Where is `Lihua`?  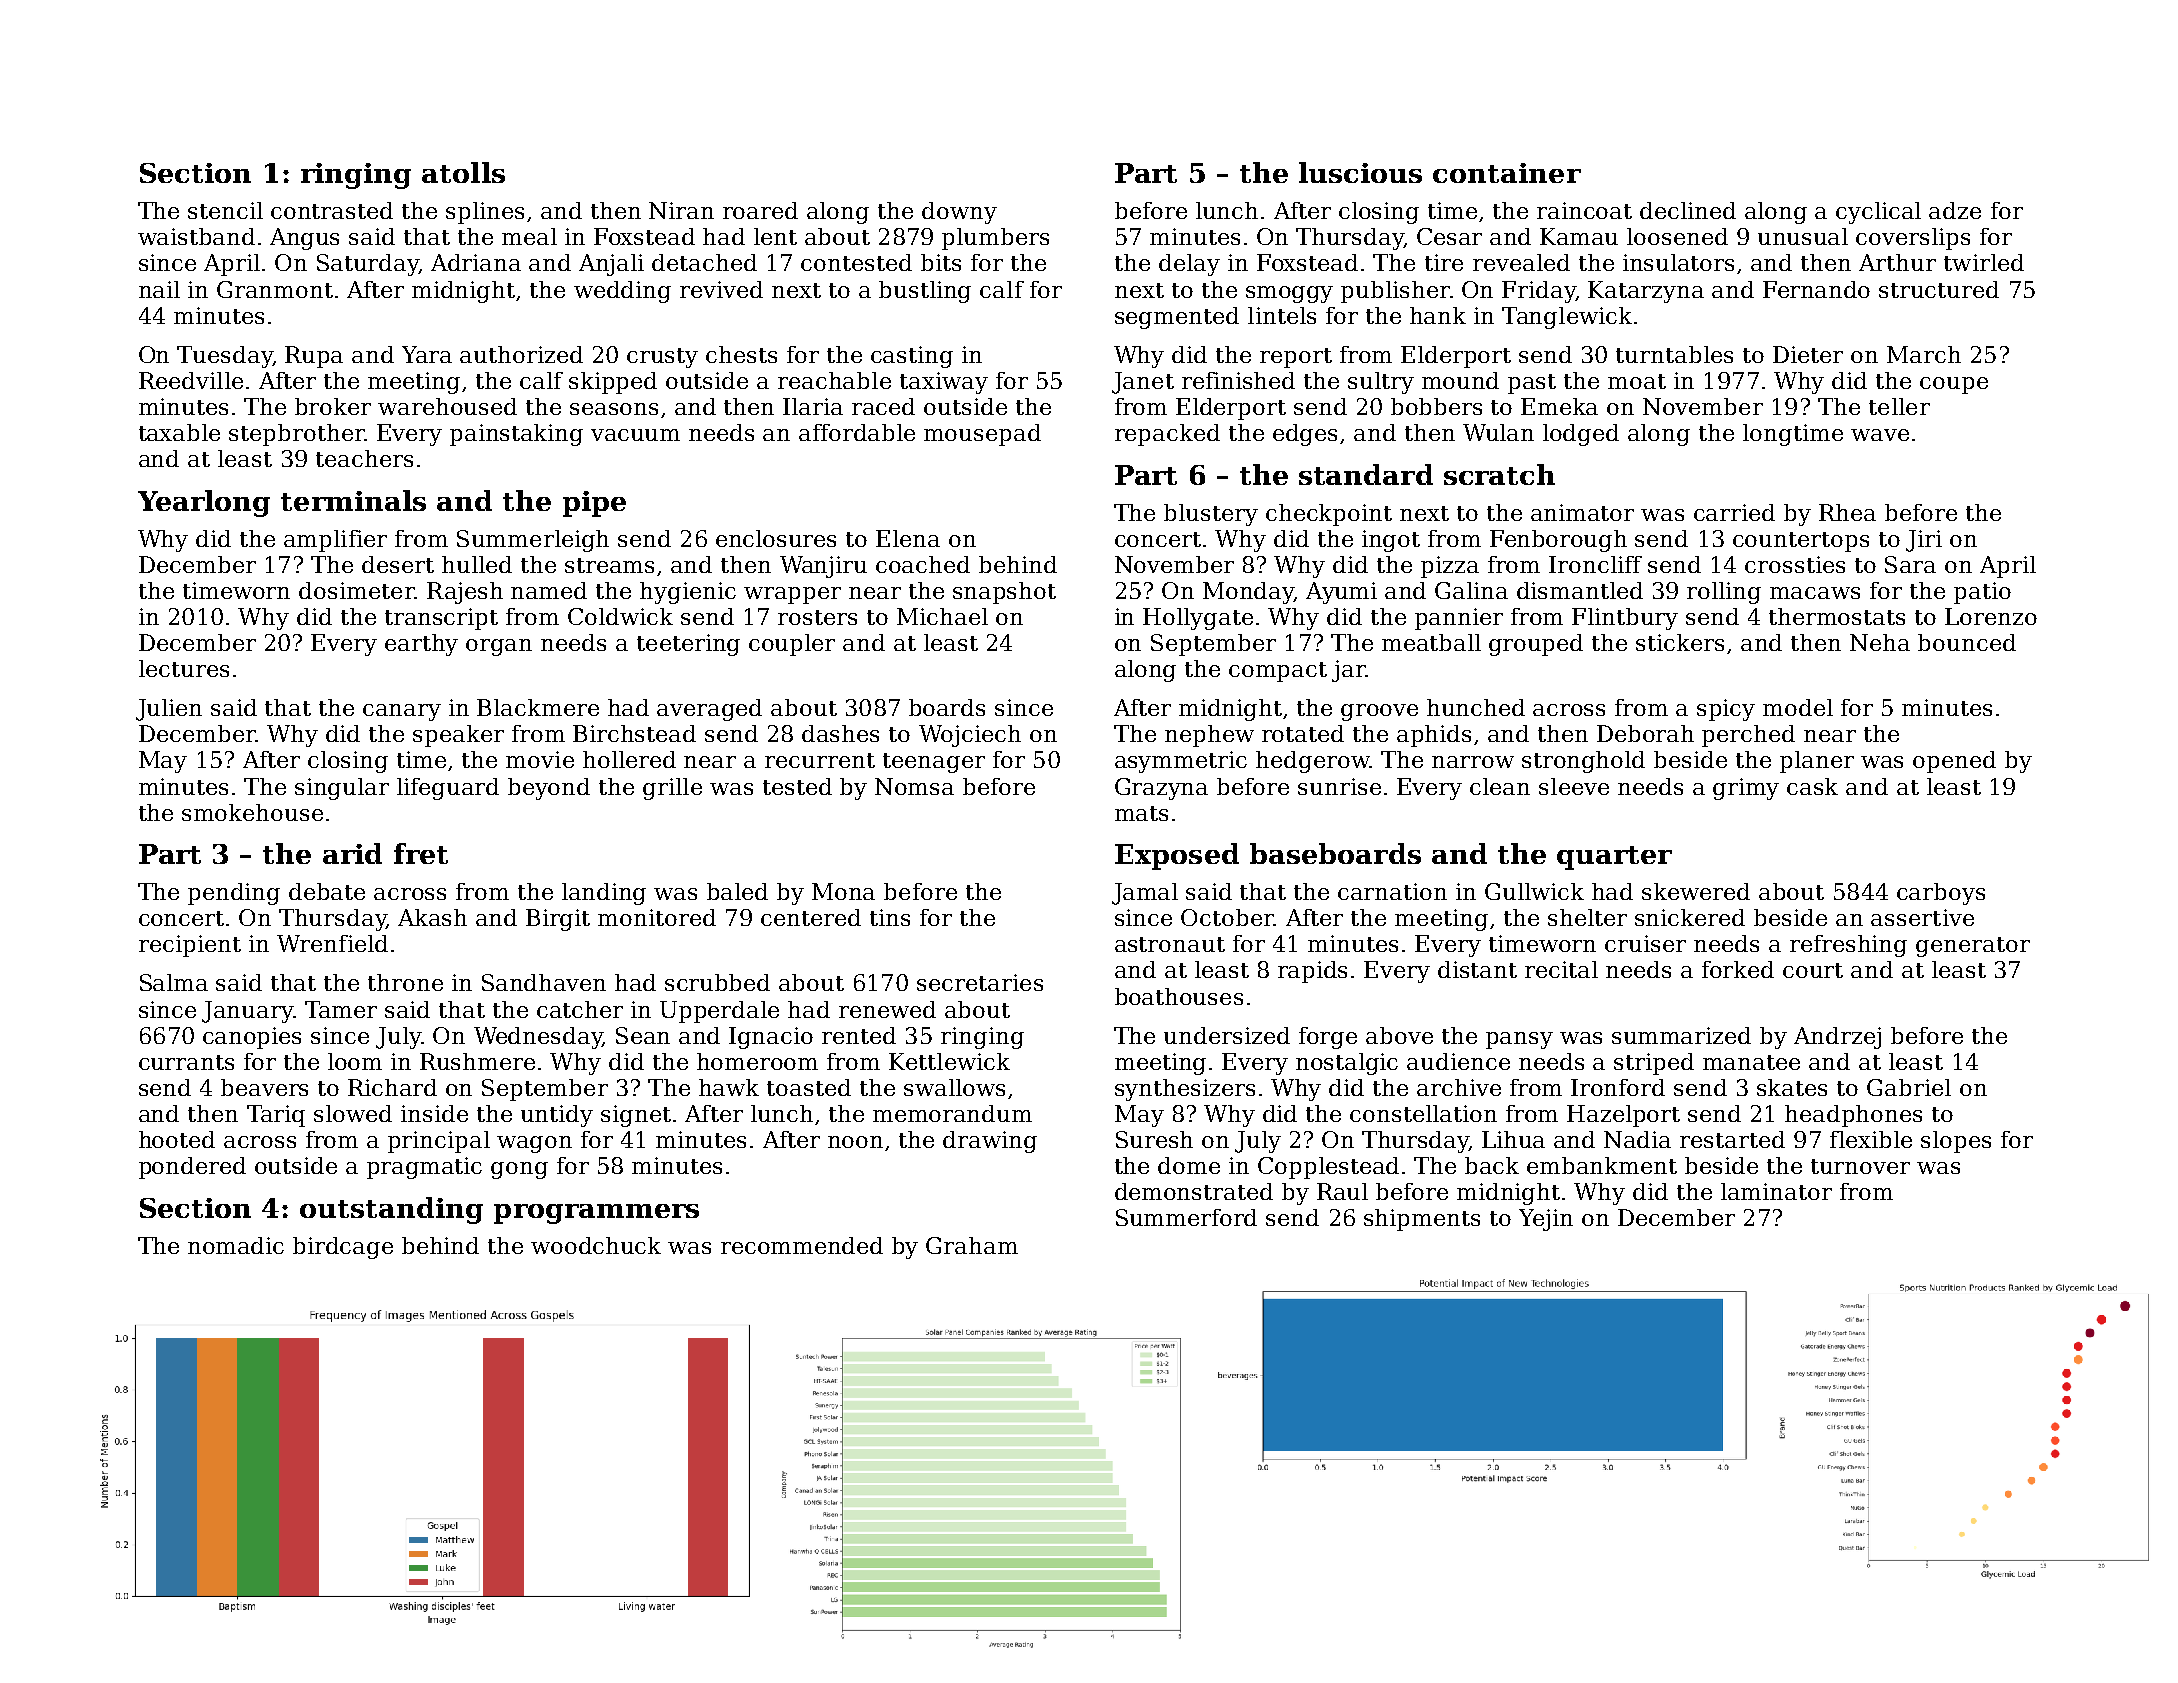
Lihua is located at coordinates (1513, 1139).
